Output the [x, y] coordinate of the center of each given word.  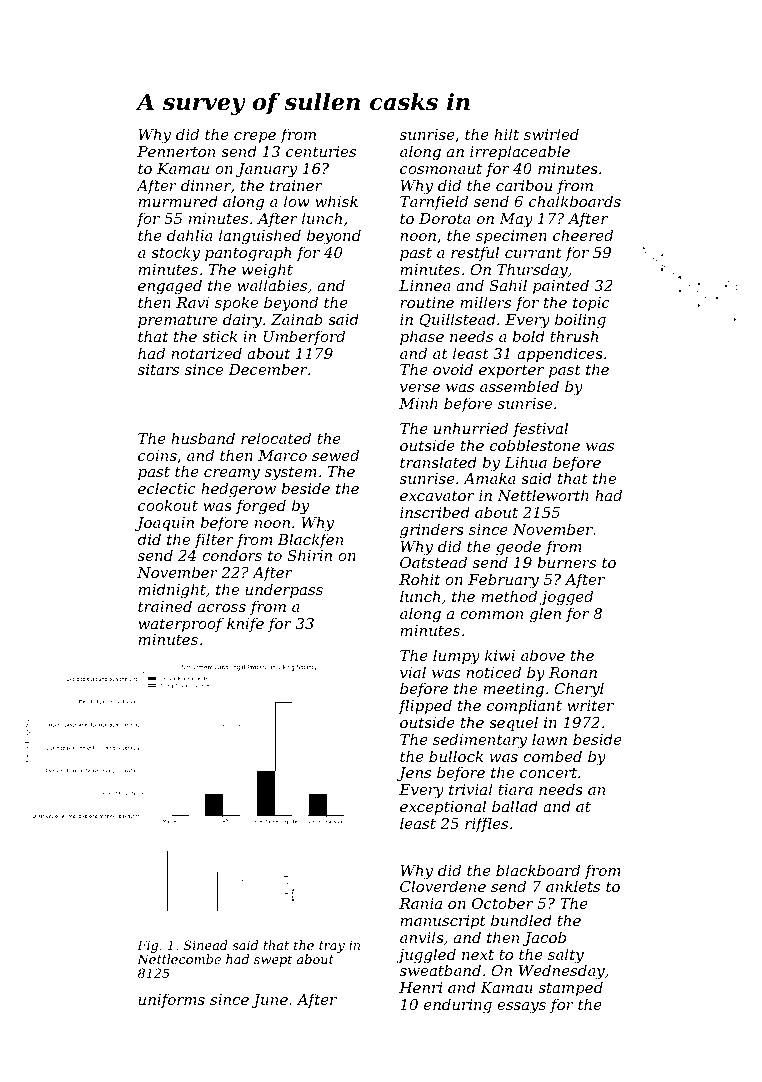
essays [521, 1008]
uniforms [171, 1000]
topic [591, 304]
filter [214, 540]
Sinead [206, 945]
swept [273, 961]
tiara [515, 789]
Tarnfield [434, 202]
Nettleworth [543, 495]
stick [219, 336]
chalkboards [575, 201]
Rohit [419, 579]
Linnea [425, 285]
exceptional [443, 807]
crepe [255, 137]
